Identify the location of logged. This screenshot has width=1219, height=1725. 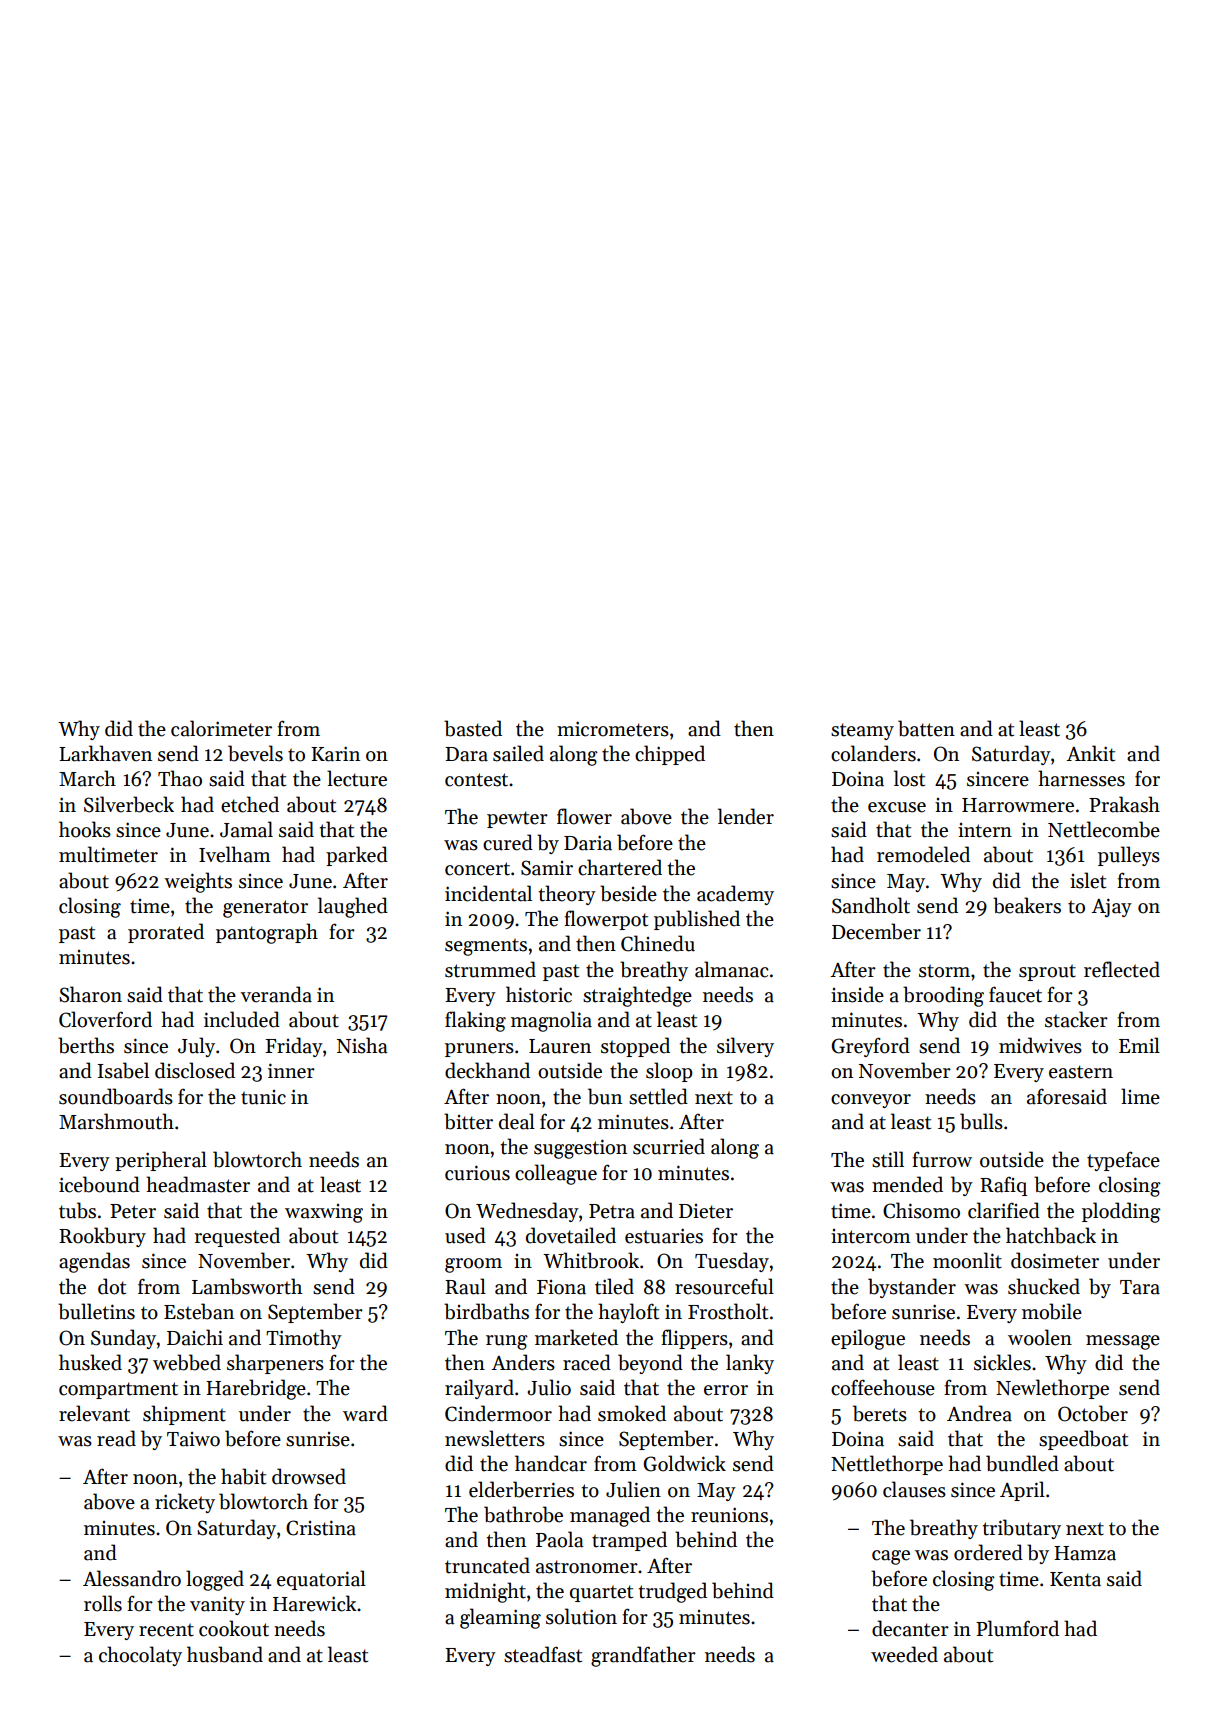
(215, 1580).
